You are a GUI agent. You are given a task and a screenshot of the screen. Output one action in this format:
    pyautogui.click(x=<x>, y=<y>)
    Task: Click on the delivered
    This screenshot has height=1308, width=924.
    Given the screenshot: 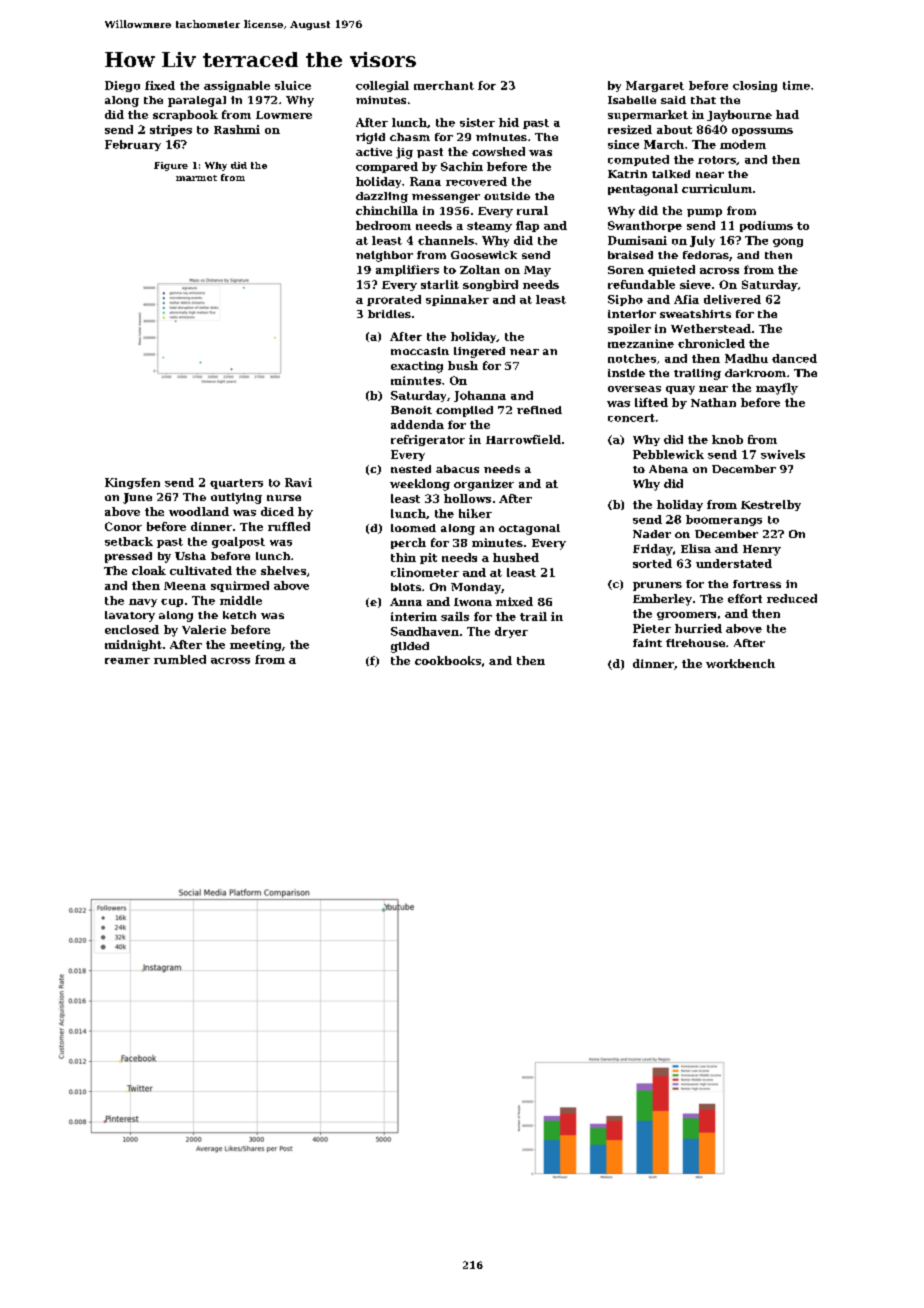 What is the action you would take?
    pyautogui.click(x=732, y=299)
